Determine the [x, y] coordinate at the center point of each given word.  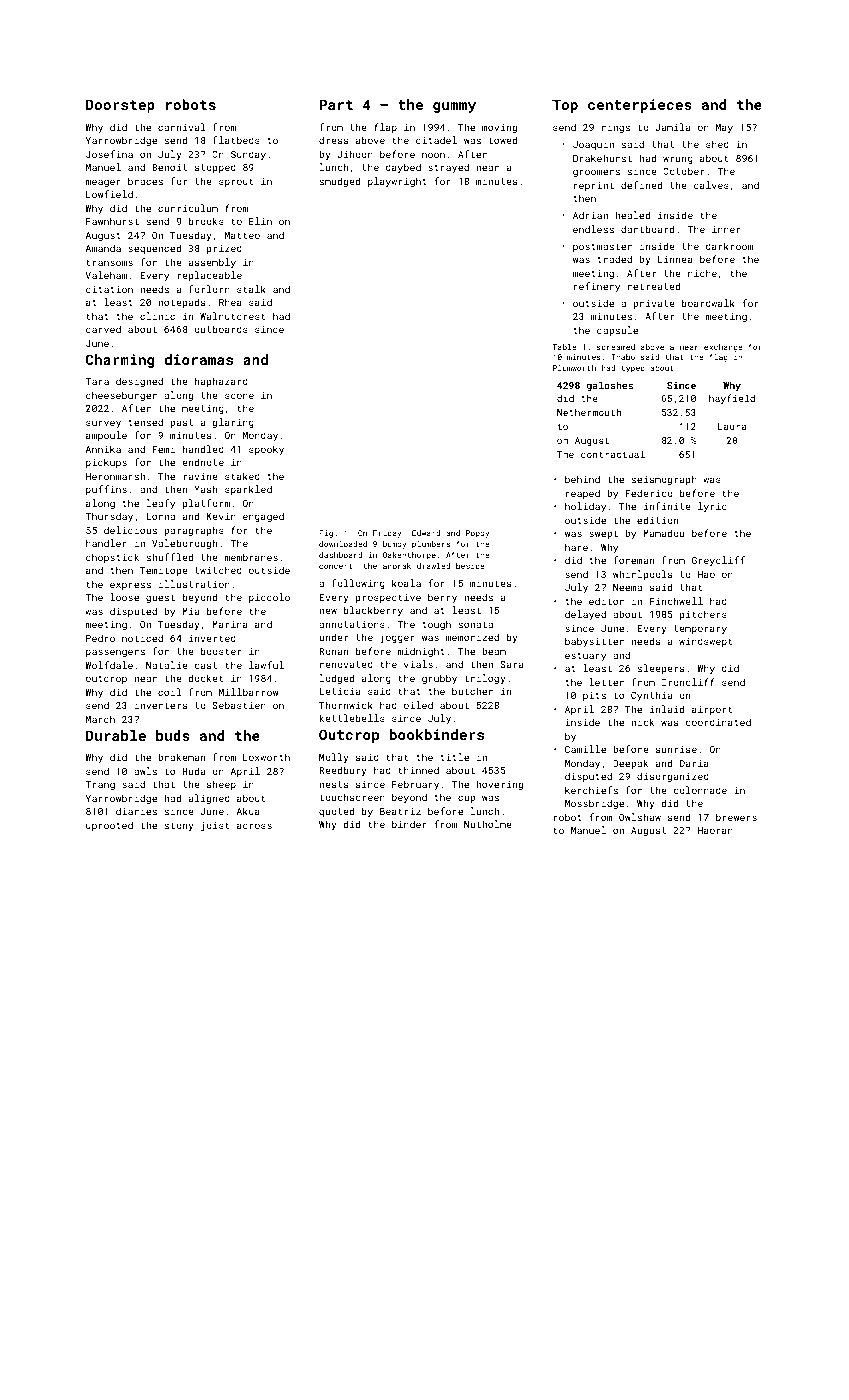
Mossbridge [594, 804]
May [724, 128]
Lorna [160, 516]
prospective [388, 598]
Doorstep [120, 106]
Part [336, 104]
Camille [585, 749]
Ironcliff [688, 682]
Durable [116, 735]
